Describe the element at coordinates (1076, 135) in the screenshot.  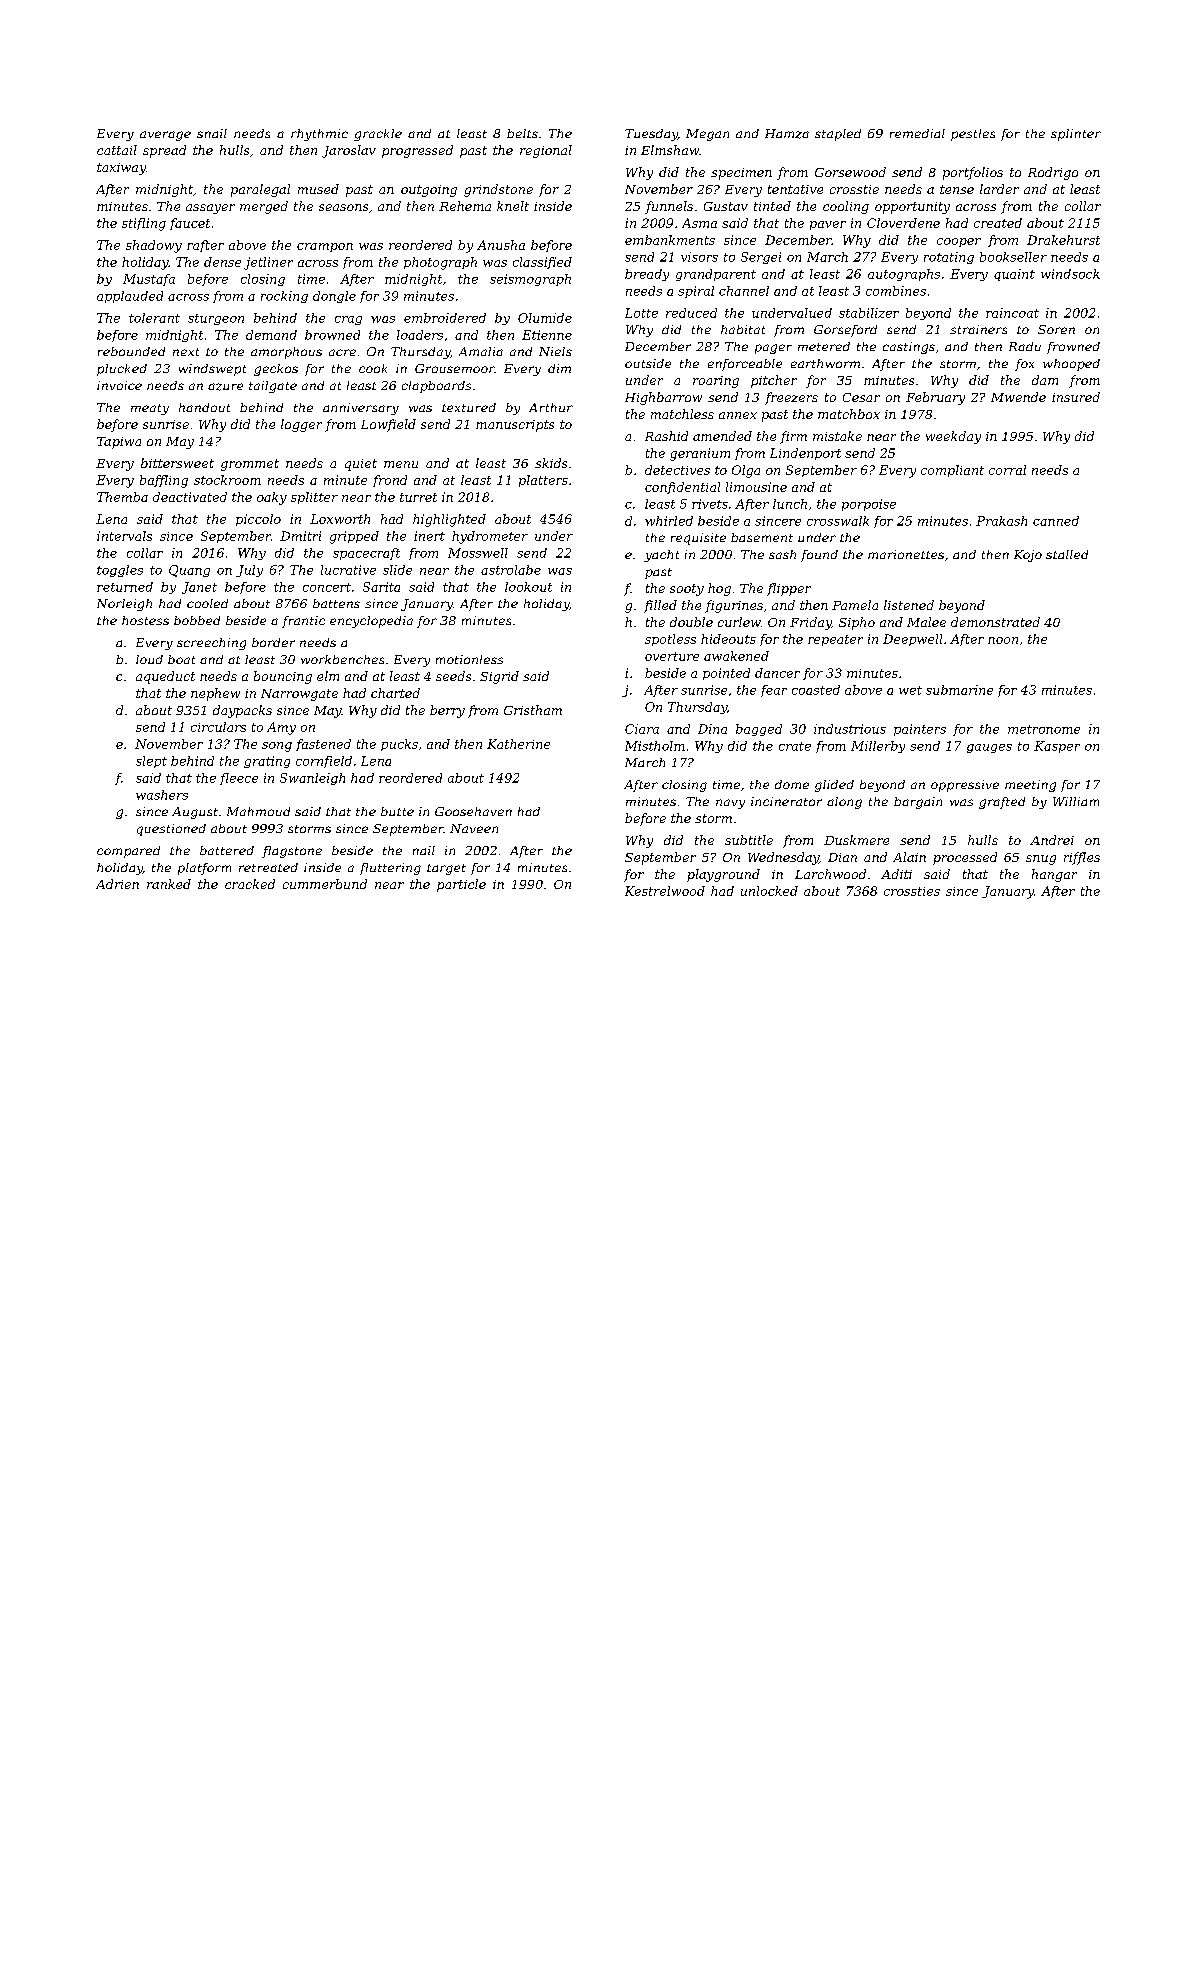
I see `splinter` at that location.
